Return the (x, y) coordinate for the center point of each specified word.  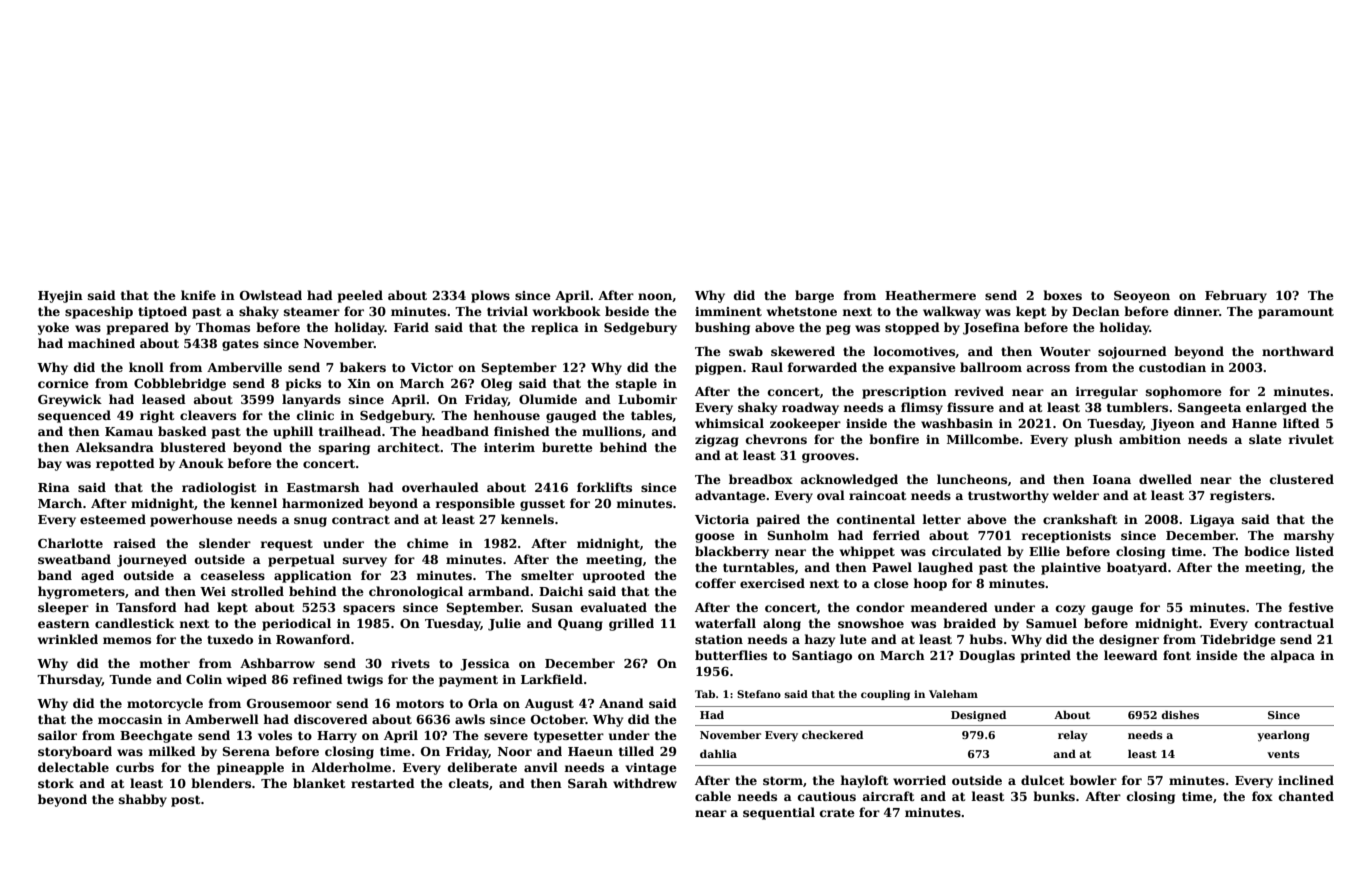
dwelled (1165, 479)
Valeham (953, 694)
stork (56, 783)
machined (101, 343)
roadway (810, 408)
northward (1298, 351)
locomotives (914, 351)
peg (838, 330)
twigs (365, 681)
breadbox (761, 479)
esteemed (113, 519)
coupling (885, 695)
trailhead (350, 431)
